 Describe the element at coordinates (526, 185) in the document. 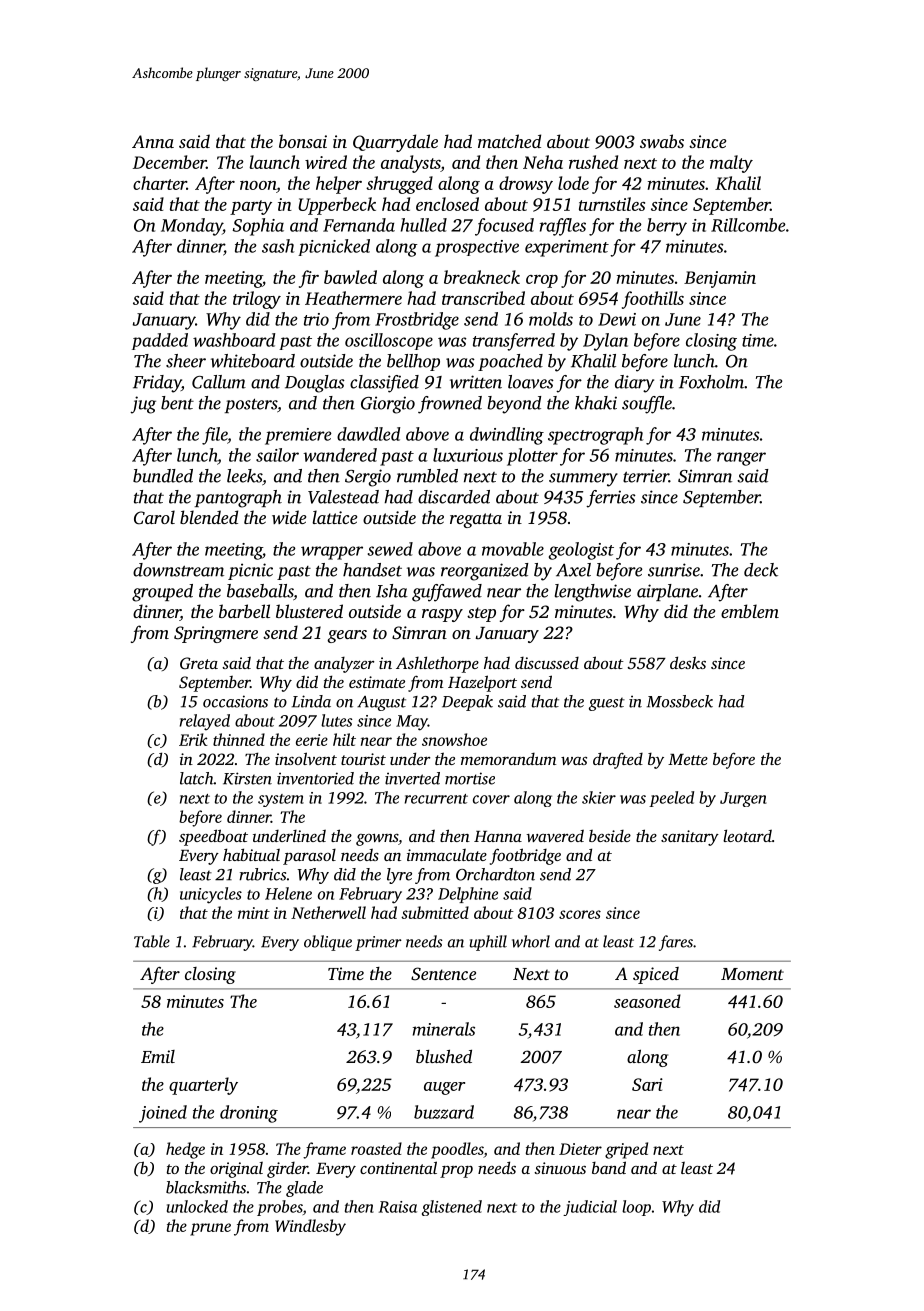

I see `drowsy` at that location.
